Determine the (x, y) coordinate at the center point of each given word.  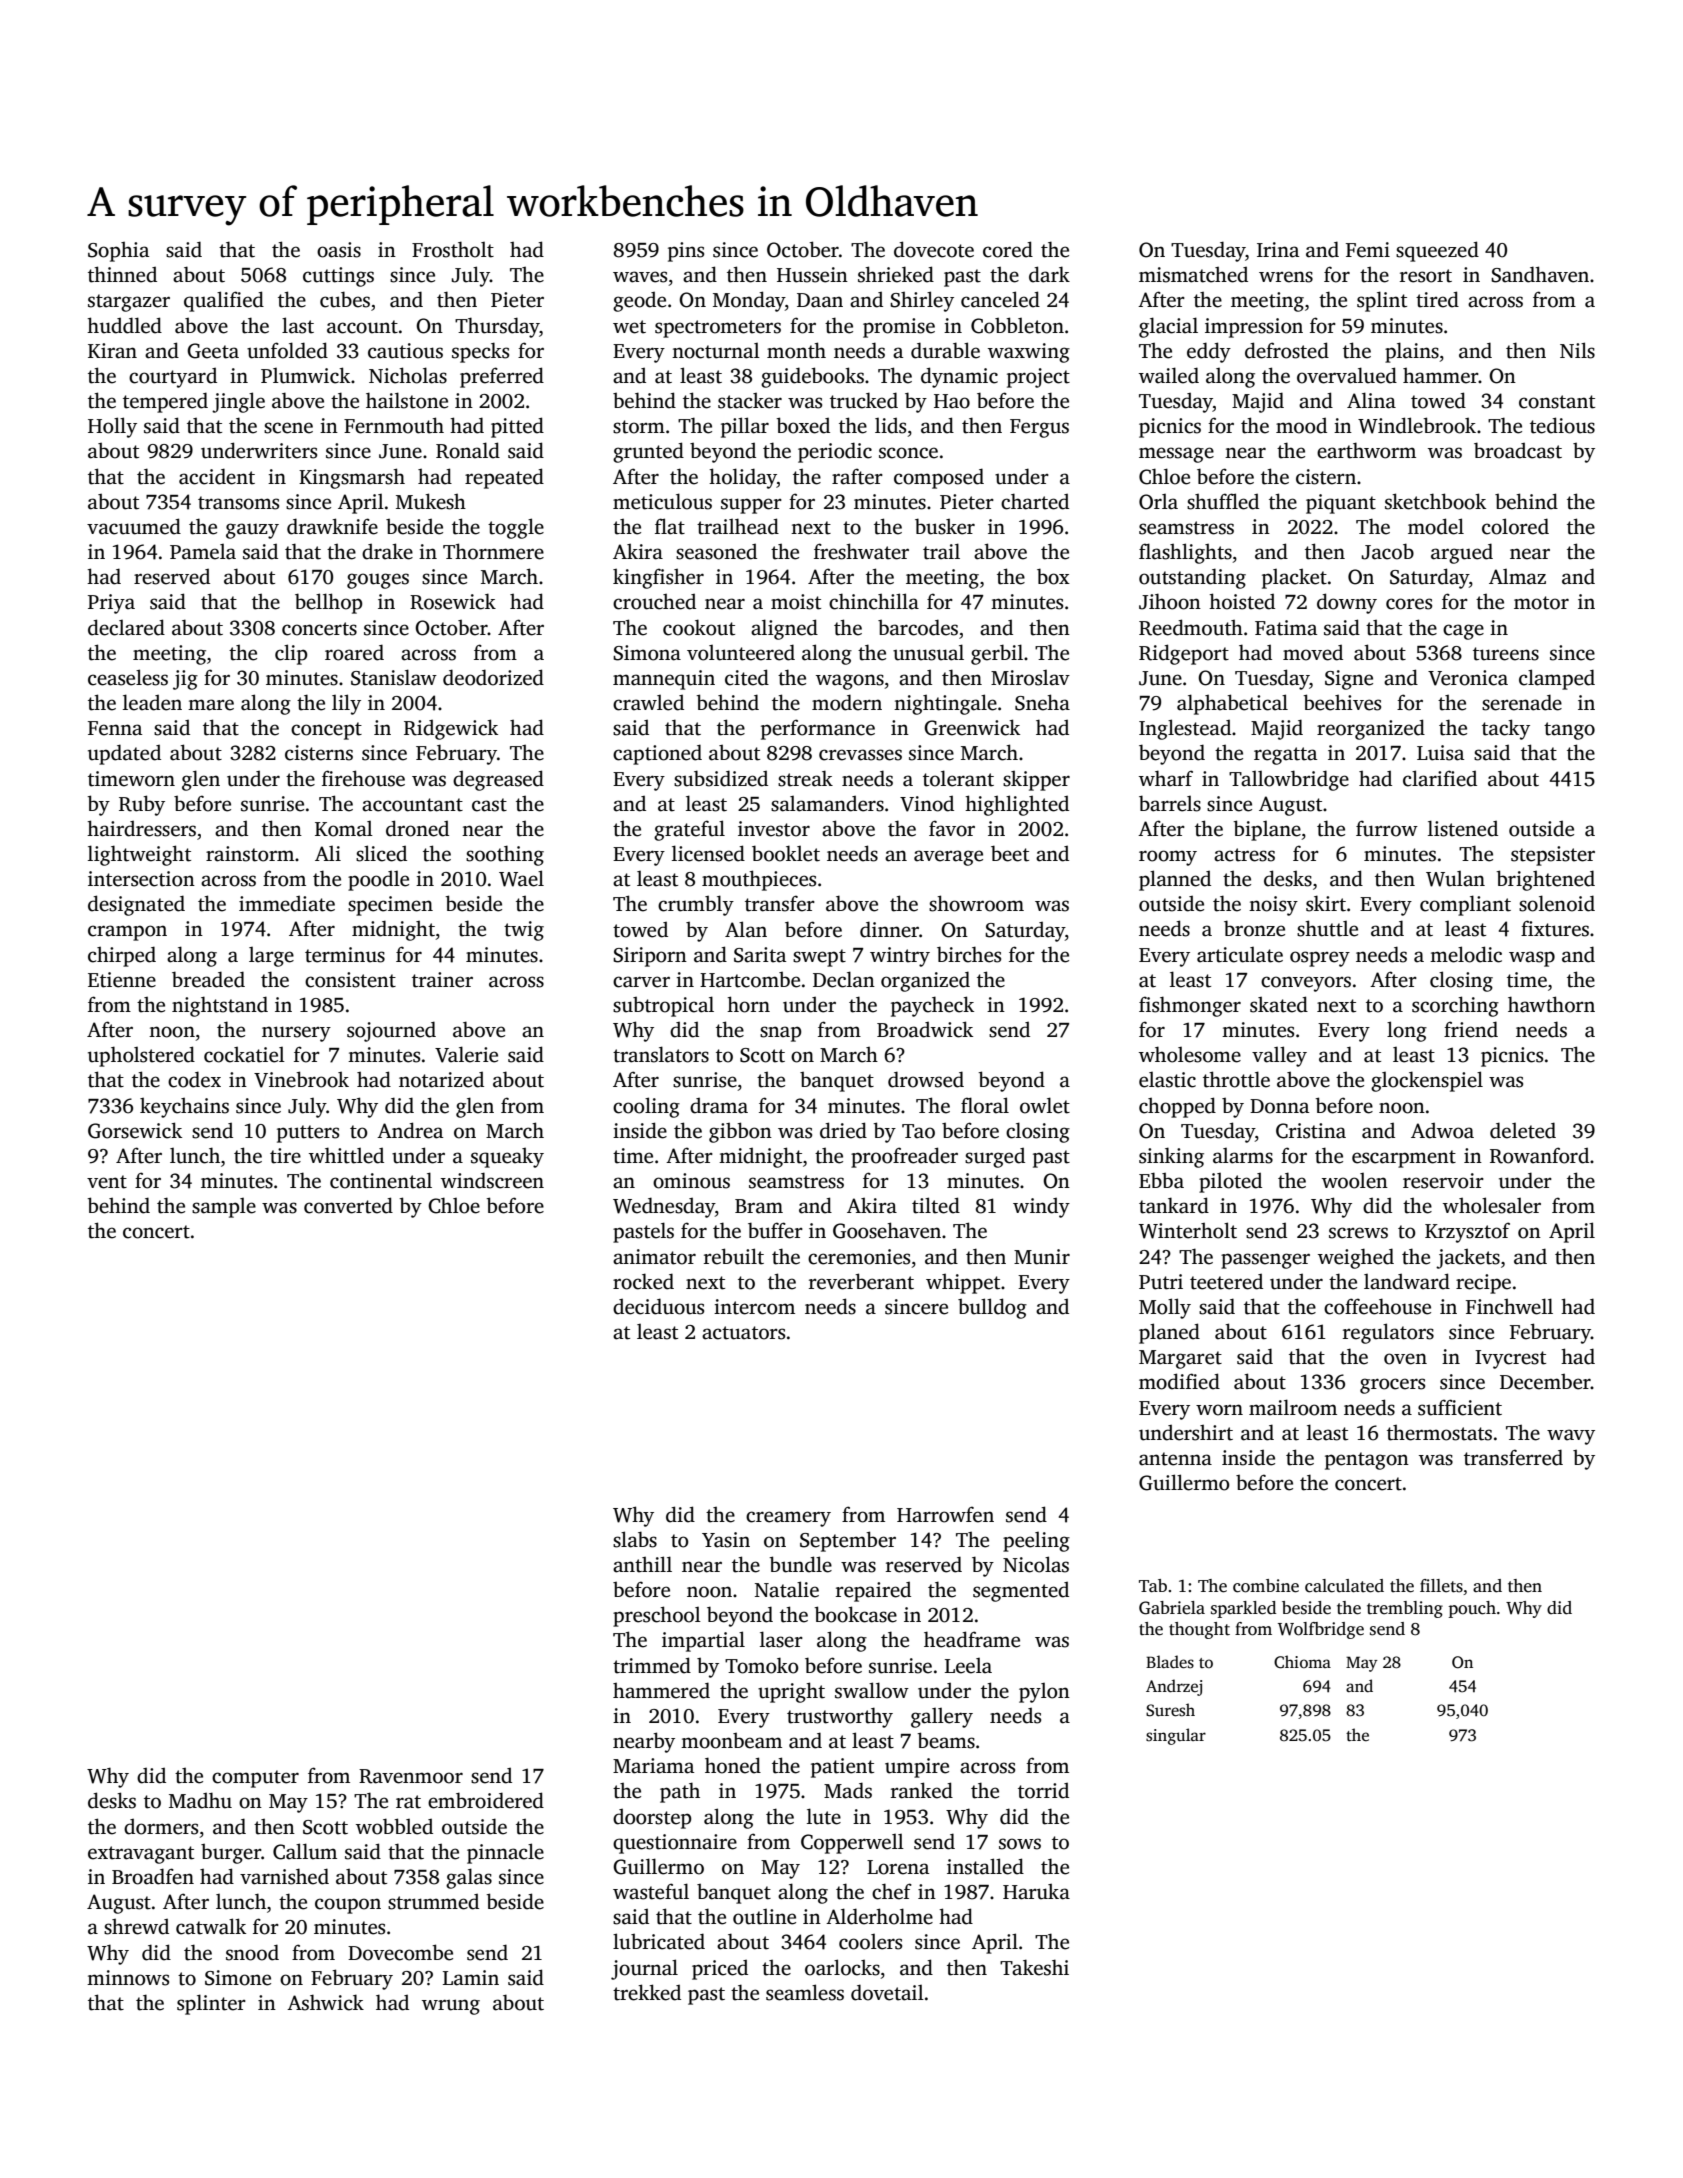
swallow (872, 1690)
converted (348, 1205)
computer (255, 1779)
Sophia (118, 251)
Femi (1368, 250)
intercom (754, 1307)
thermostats (1439, 1432)
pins (686, 252)
